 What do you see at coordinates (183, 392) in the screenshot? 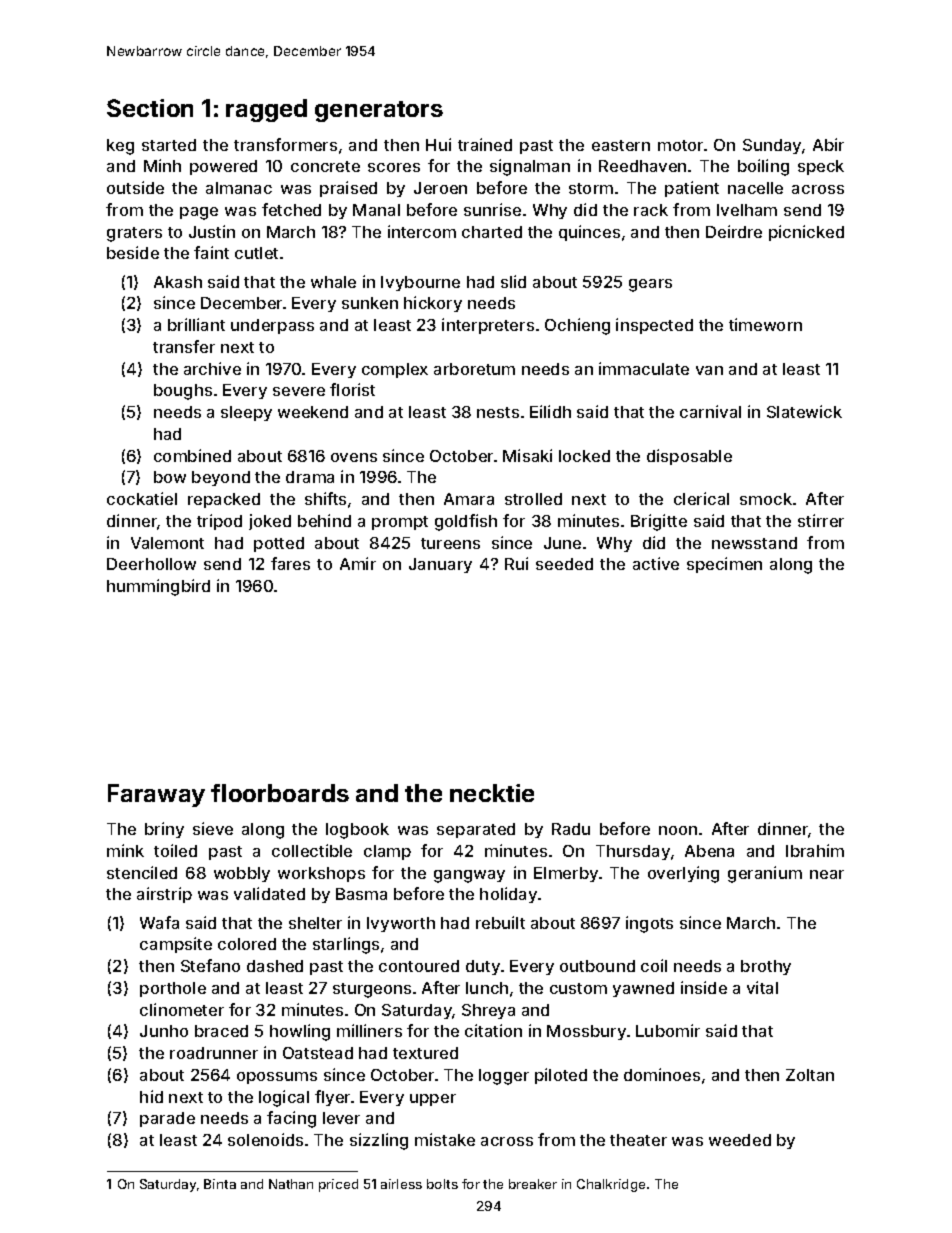
I see `boughs` at bounding box center [183, 392].
